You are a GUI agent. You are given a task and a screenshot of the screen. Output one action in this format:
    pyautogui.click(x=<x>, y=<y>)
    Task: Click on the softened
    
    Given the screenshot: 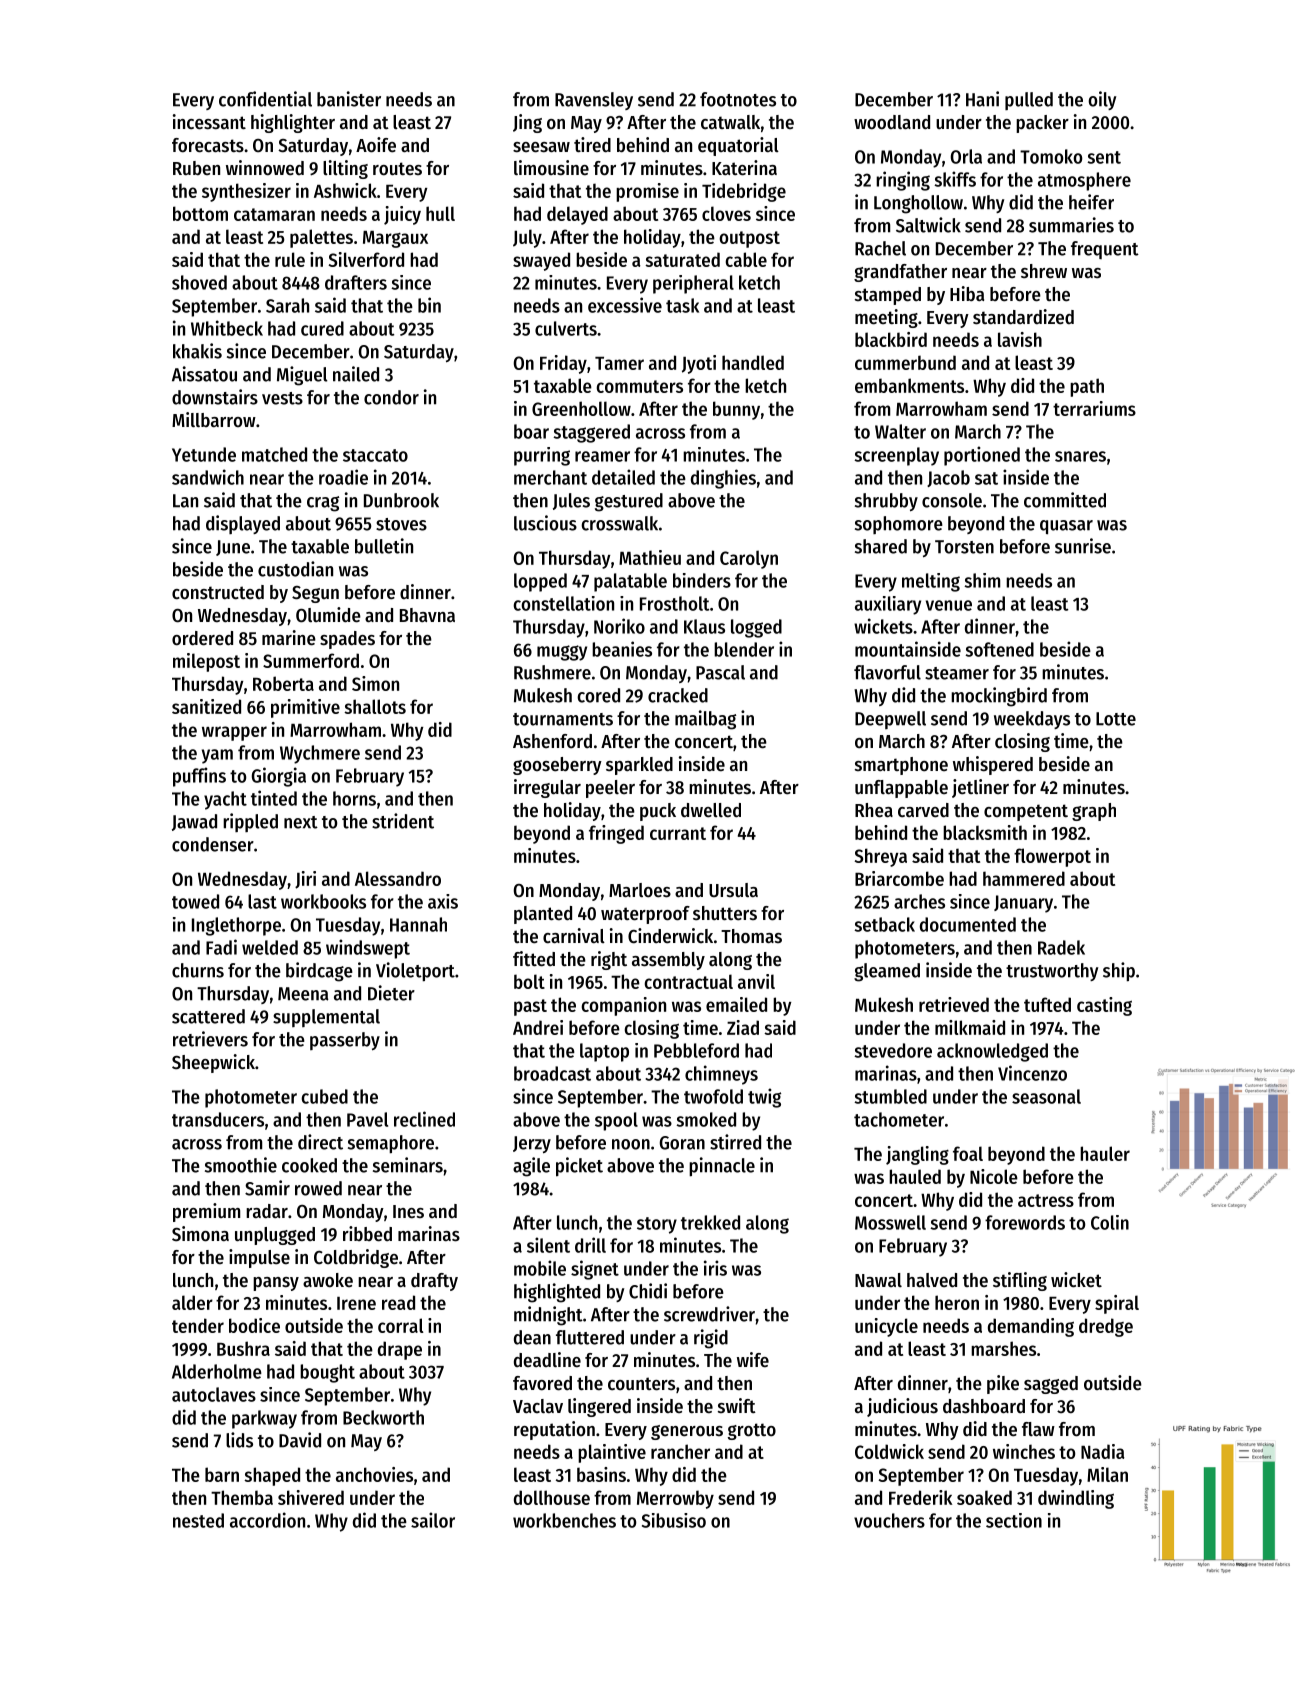 What is the action you would take?
    pyautogui.click(x=999, y=649)
